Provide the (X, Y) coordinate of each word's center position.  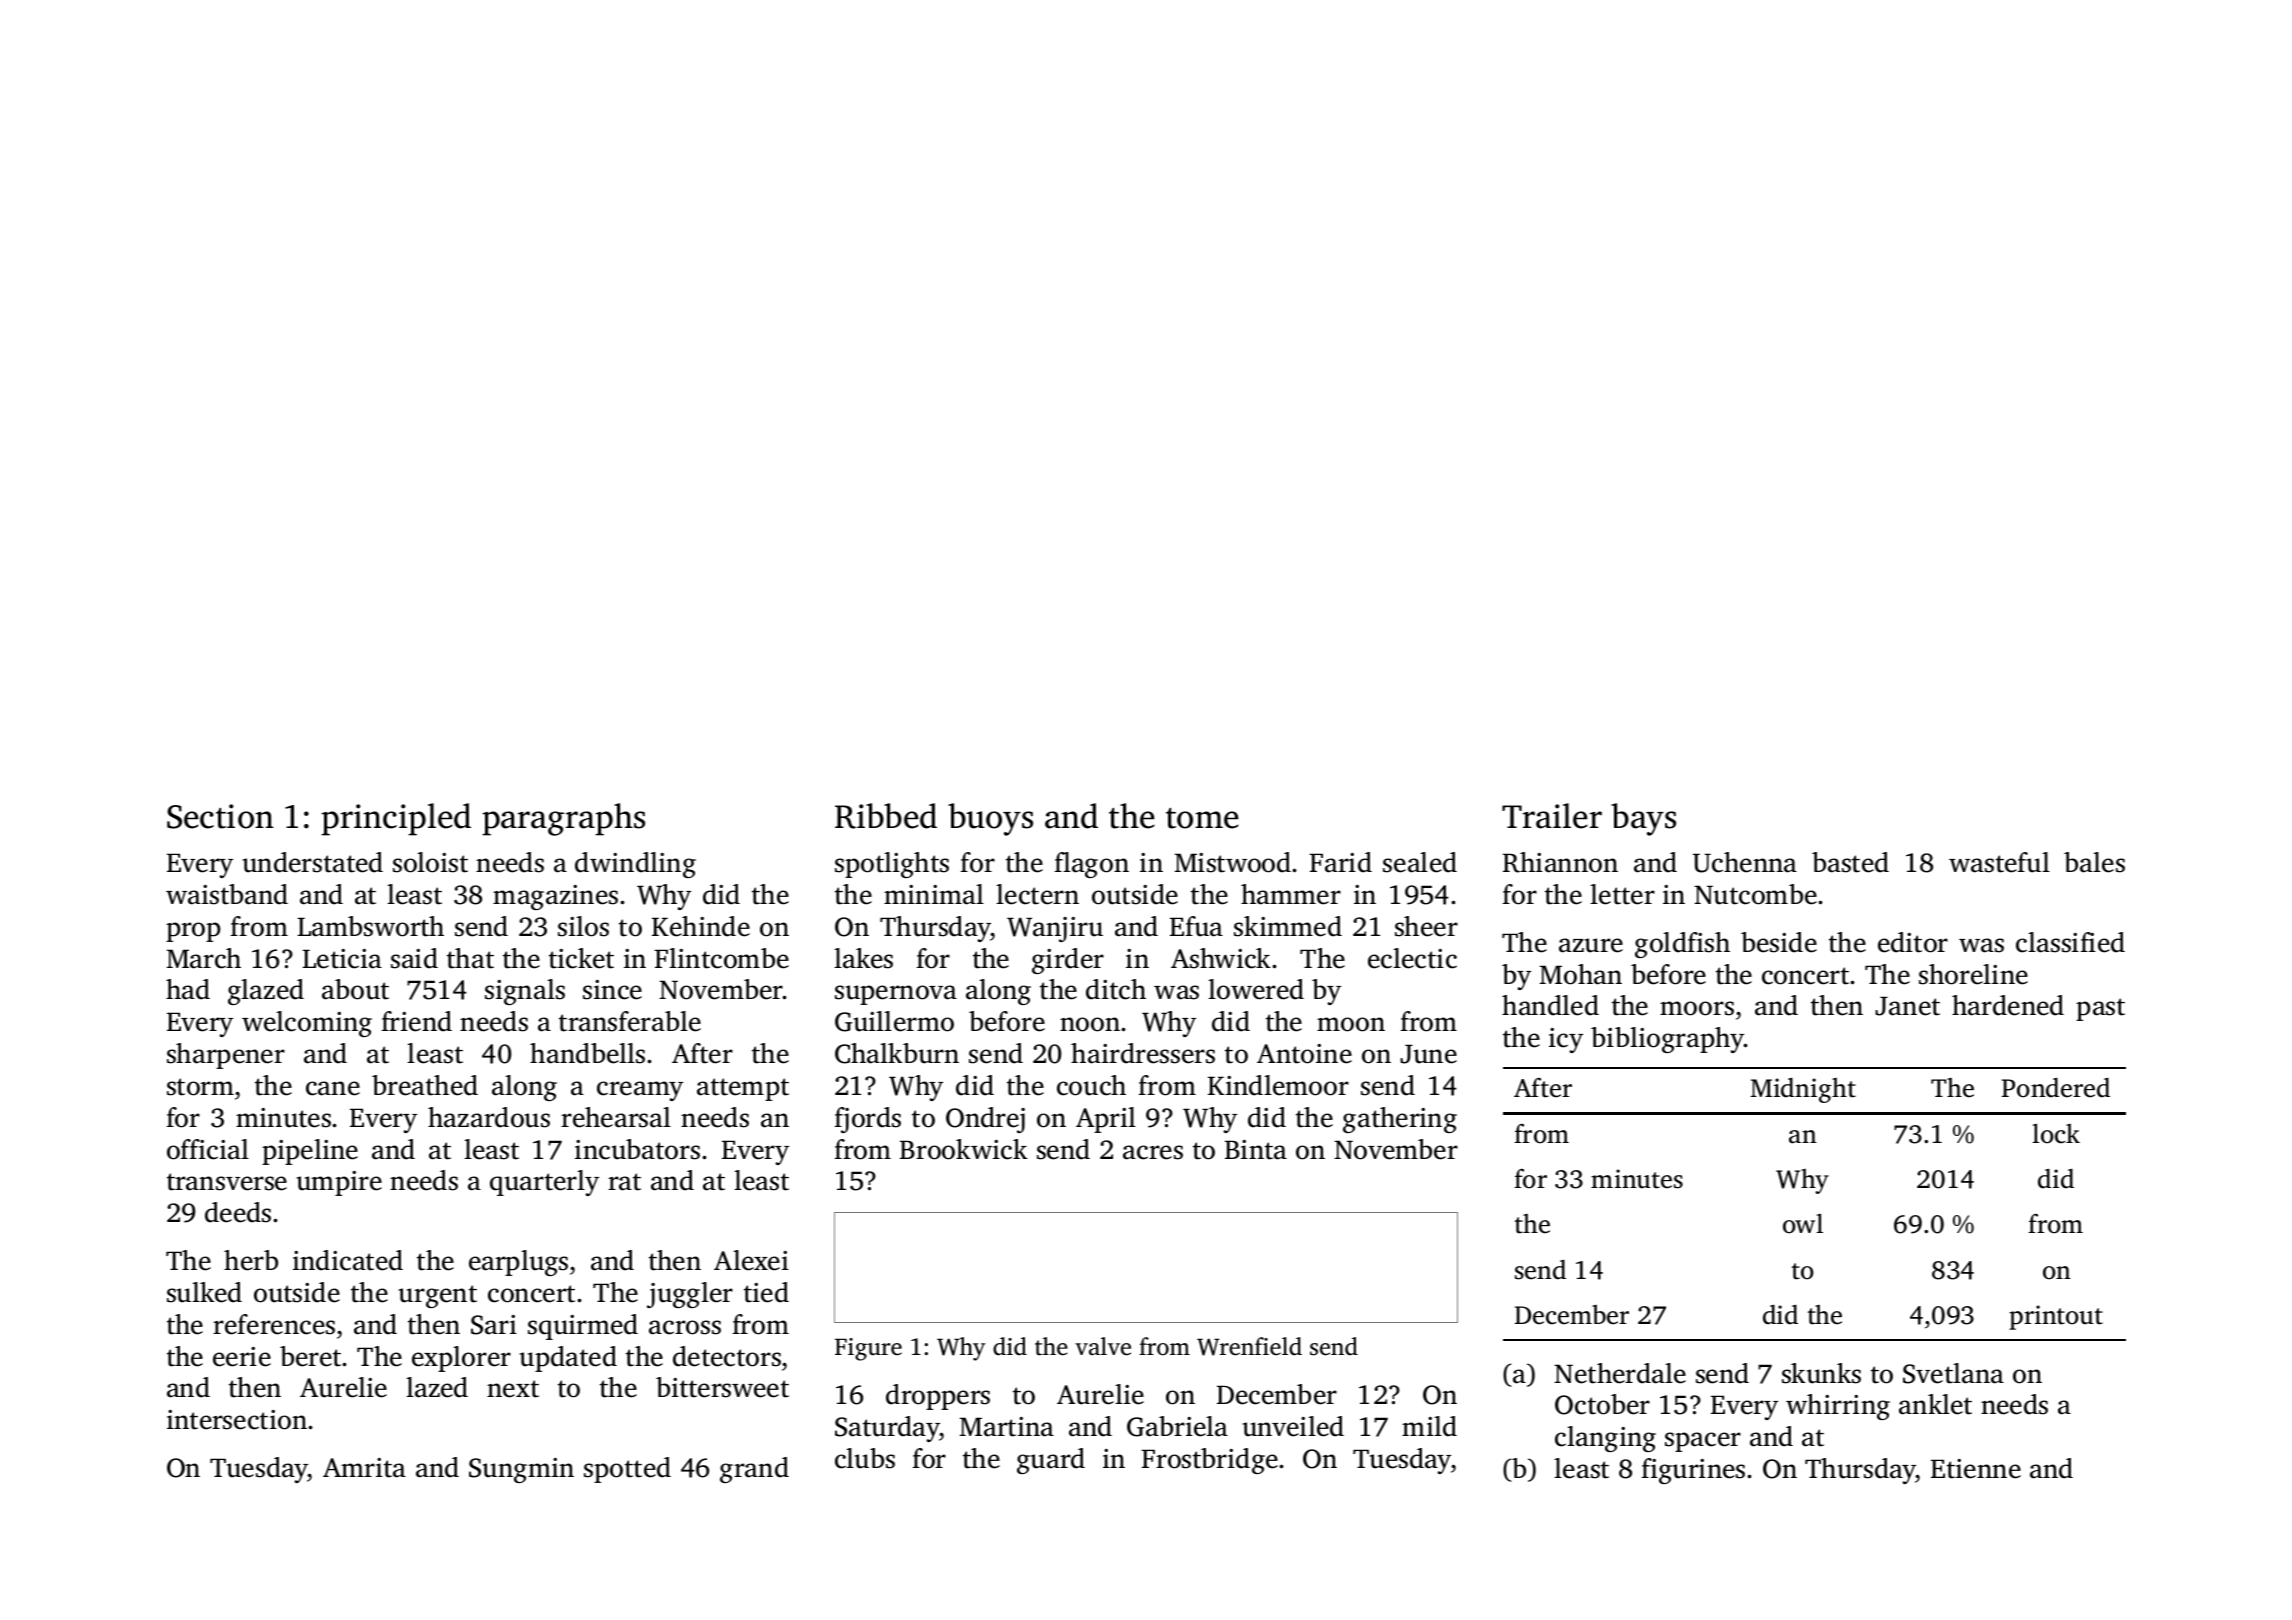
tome (1202, 818)
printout (2056, 1317)
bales (2094, 862)
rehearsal (616, 1117)
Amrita (364, 1468)
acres (1153, 1152)
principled (396, 819)
